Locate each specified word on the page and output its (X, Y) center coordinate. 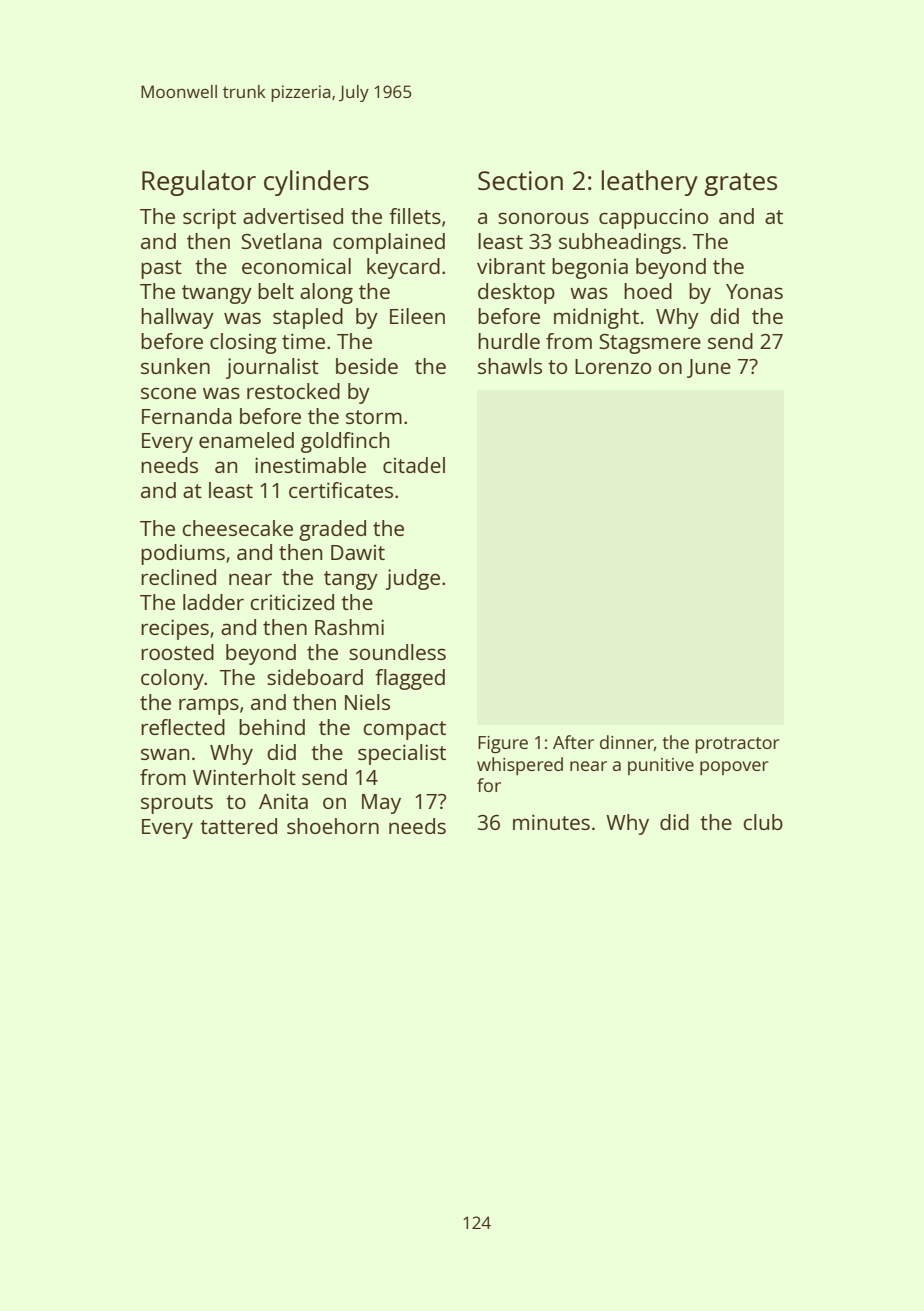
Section (520, 180)
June (709, 368)
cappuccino (653, 219)
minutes (551, 822)
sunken (175, 366)
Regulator (199, 183)
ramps (209, 706)
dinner (627, 742)
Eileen (417, 316)
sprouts (177, 804)
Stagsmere (650, 344)
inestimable (310, 465)
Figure (503, 744)
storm (374, 417)
